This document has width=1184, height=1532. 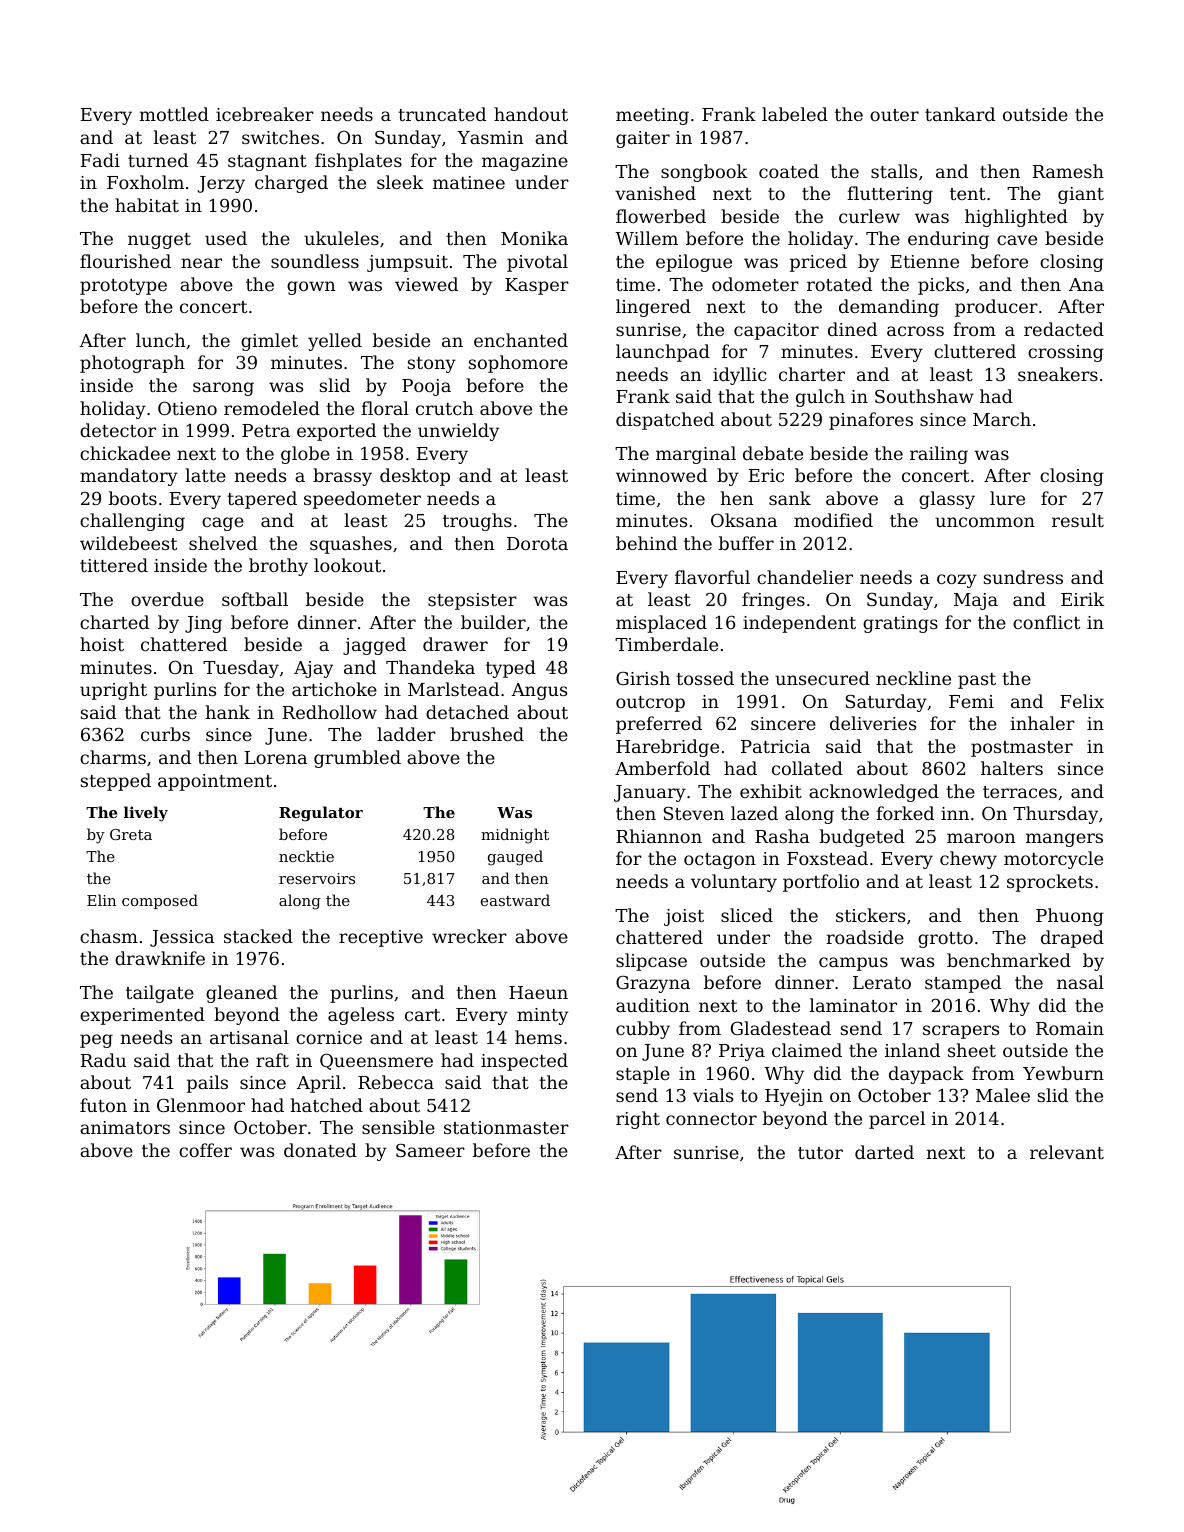 What do you see at coordinates (103, 1060) in the document?
I see `Radu` at bounding box center [103, 1060].
